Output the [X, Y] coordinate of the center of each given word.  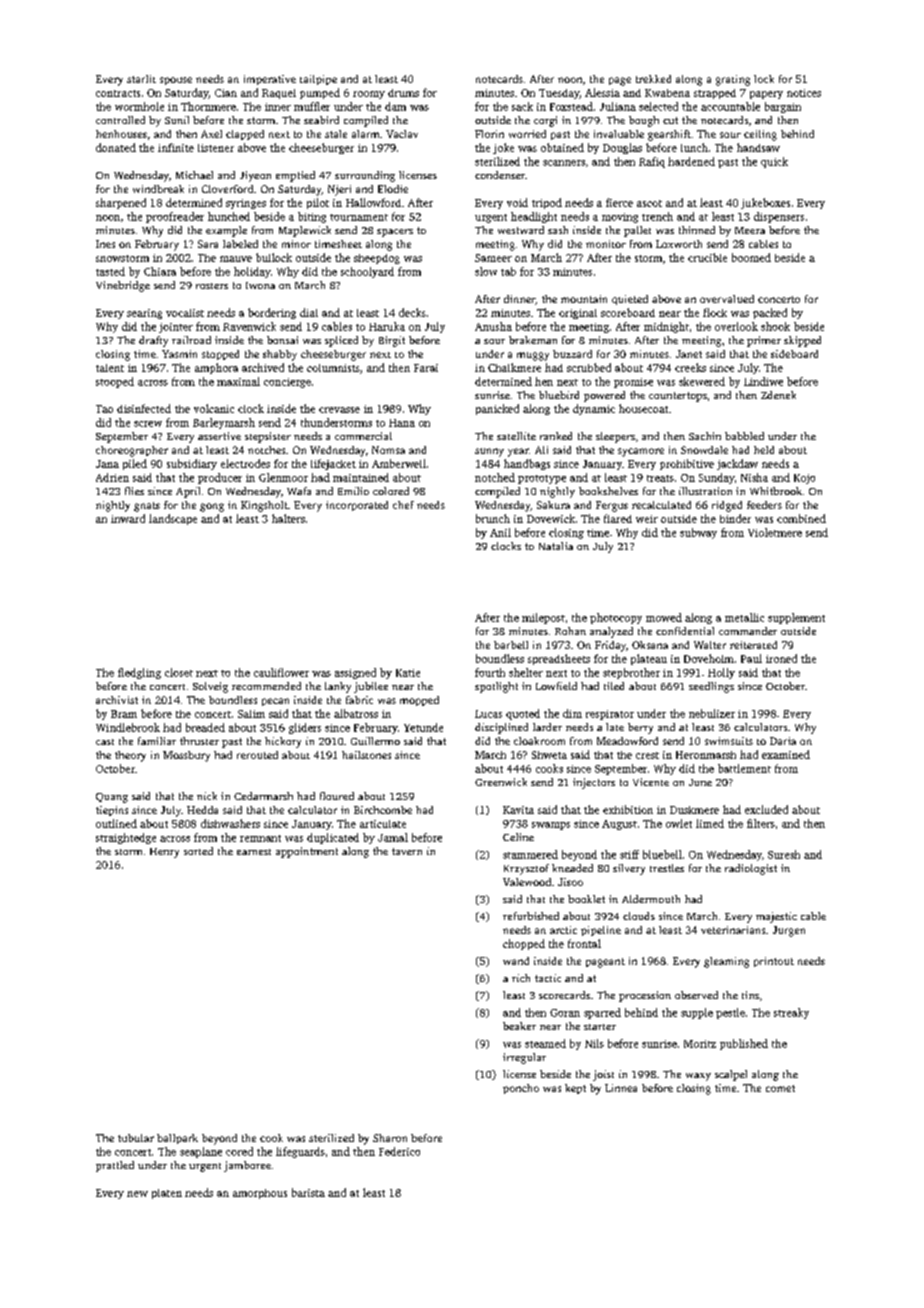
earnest [254, 852]
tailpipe [318, 80]
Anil [500, 532]
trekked [653, 79]
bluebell [662, 854]
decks [412, 312]
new [137, 1194]
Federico [399, 1151]
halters [288, 518]
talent [110, 368]
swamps [551, 826]
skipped [802, 341]
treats [660, 478]
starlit [141, 79]
